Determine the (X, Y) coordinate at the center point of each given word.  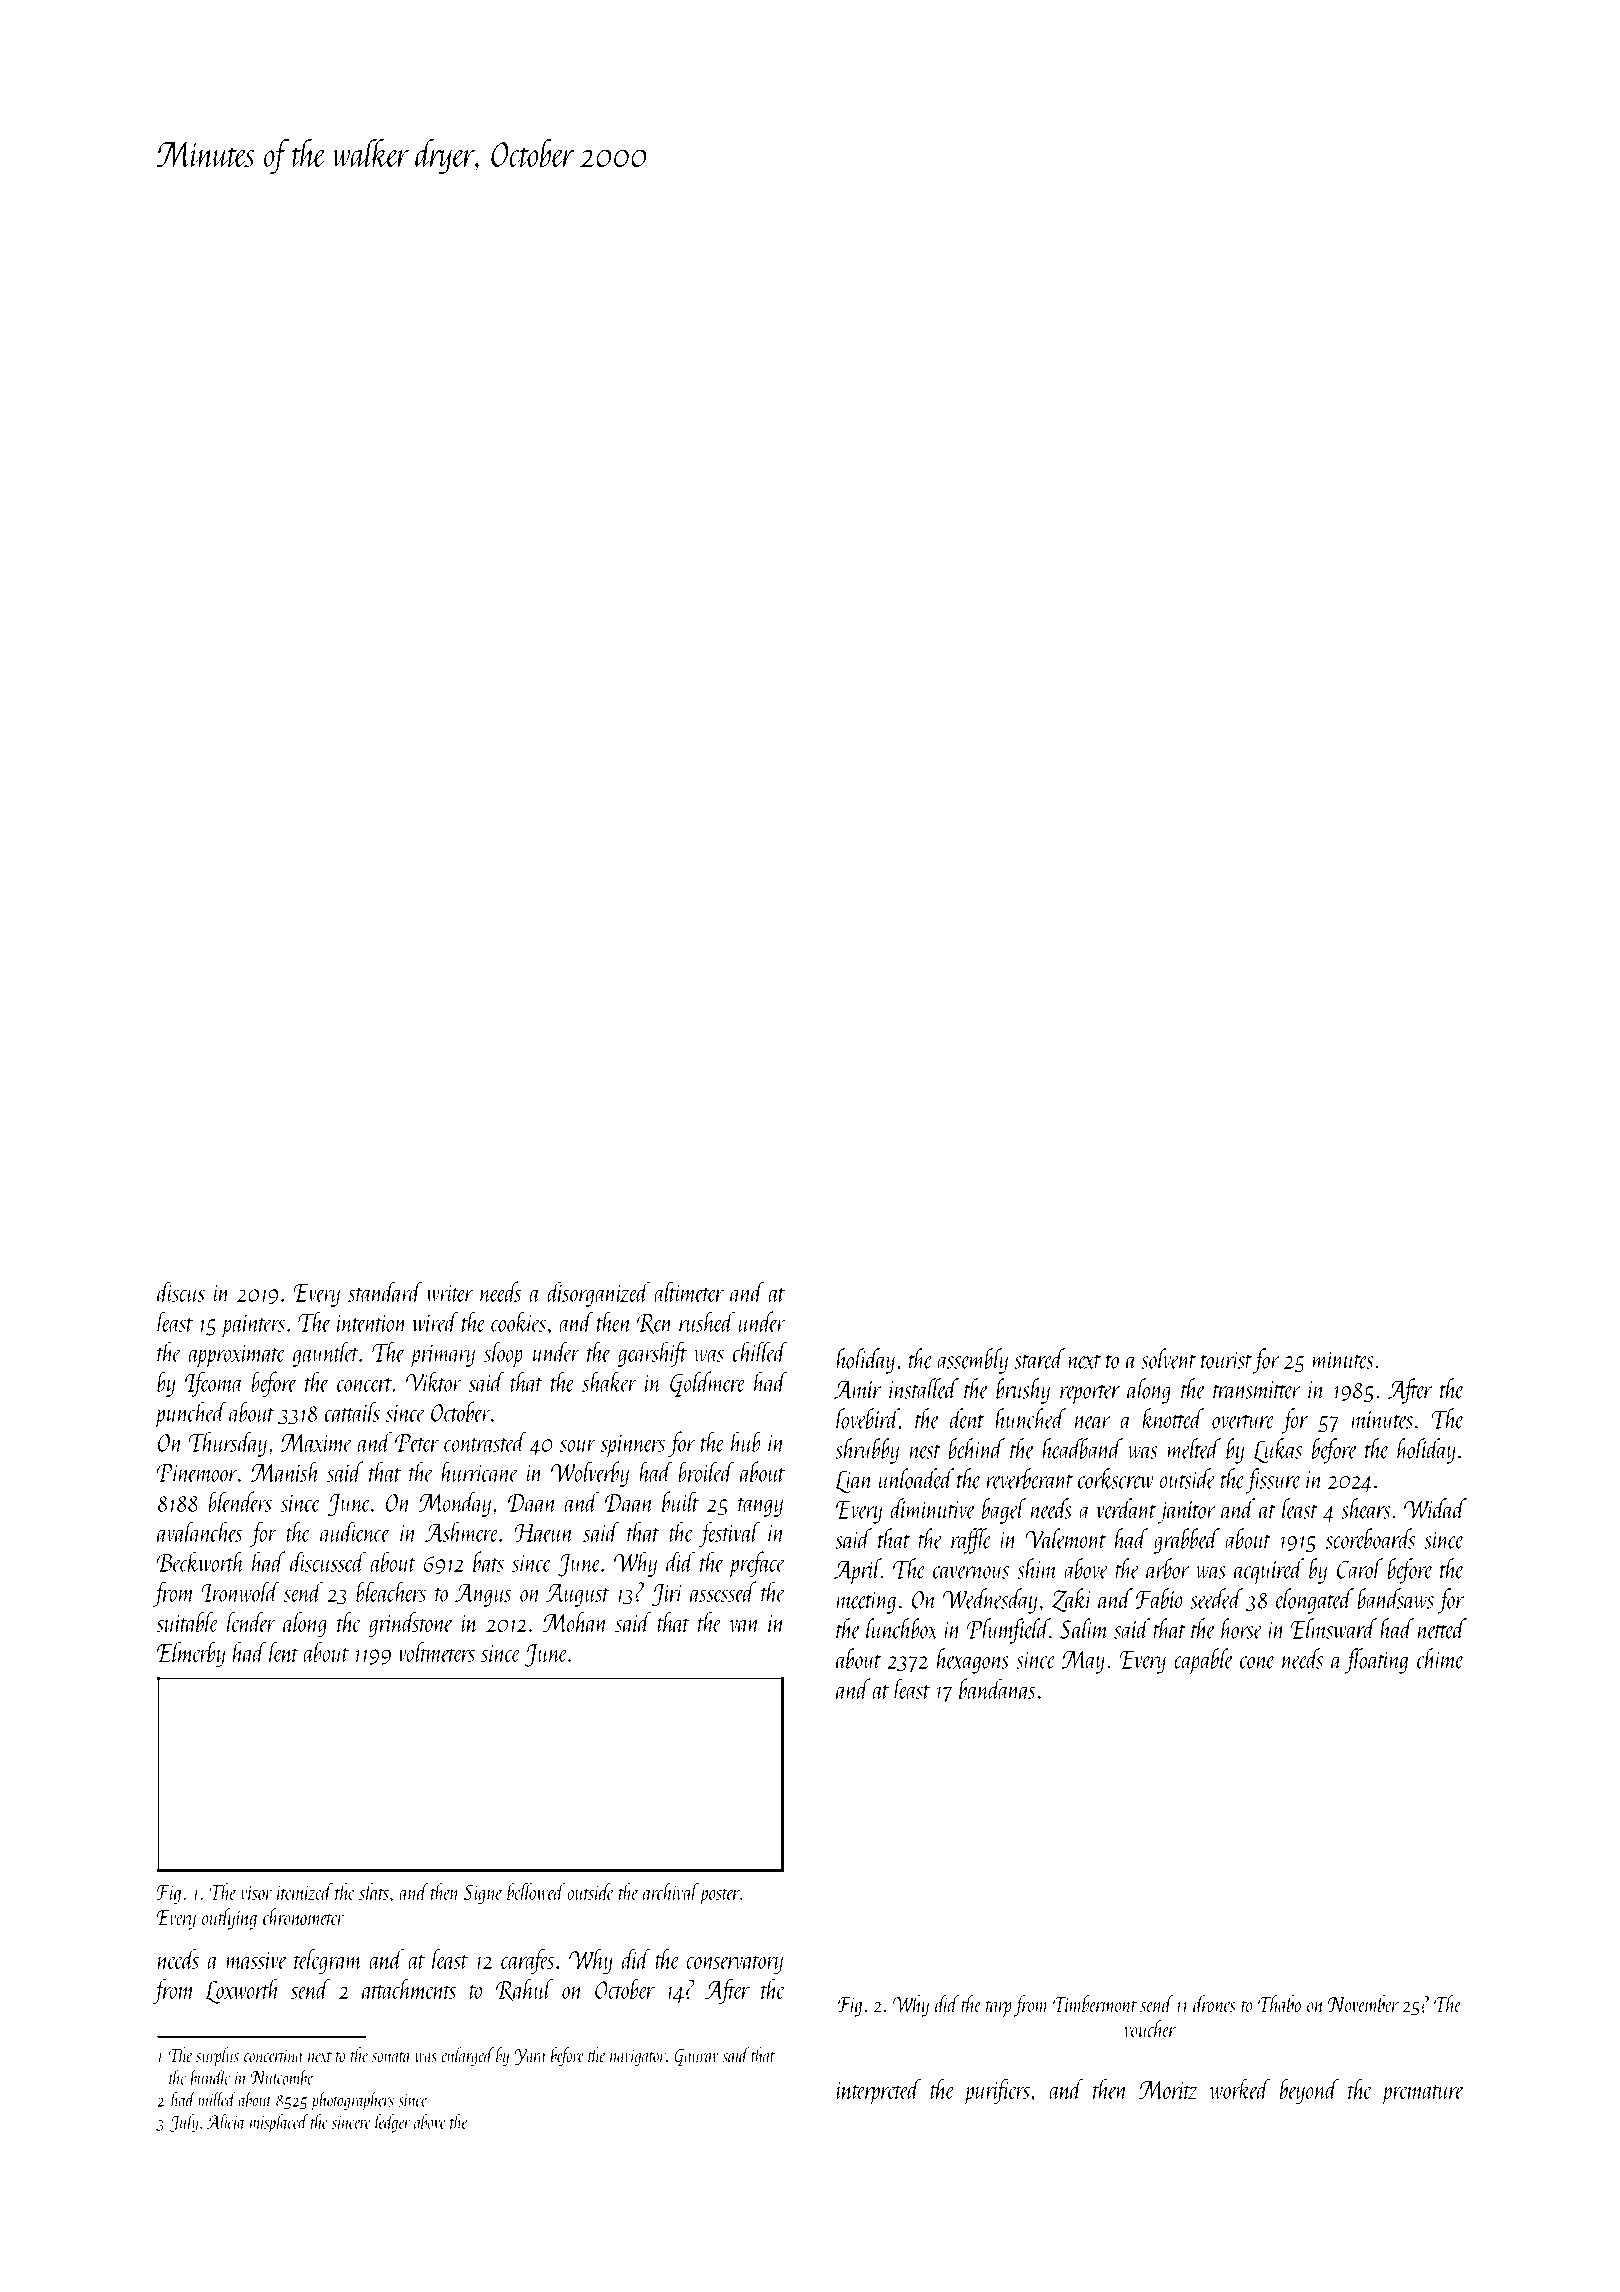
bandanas (997, 1688)
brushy (1023, 1391)
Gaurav (696, 2057)
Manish (285, 1471)
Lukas (1277, 1450)
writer (449, 1293)
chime (1440, 1658)
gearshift (652, 1354)
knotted (1173, 1418)
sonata (391, 2057)
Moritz (1168, 2090)
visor (257, 1893)
